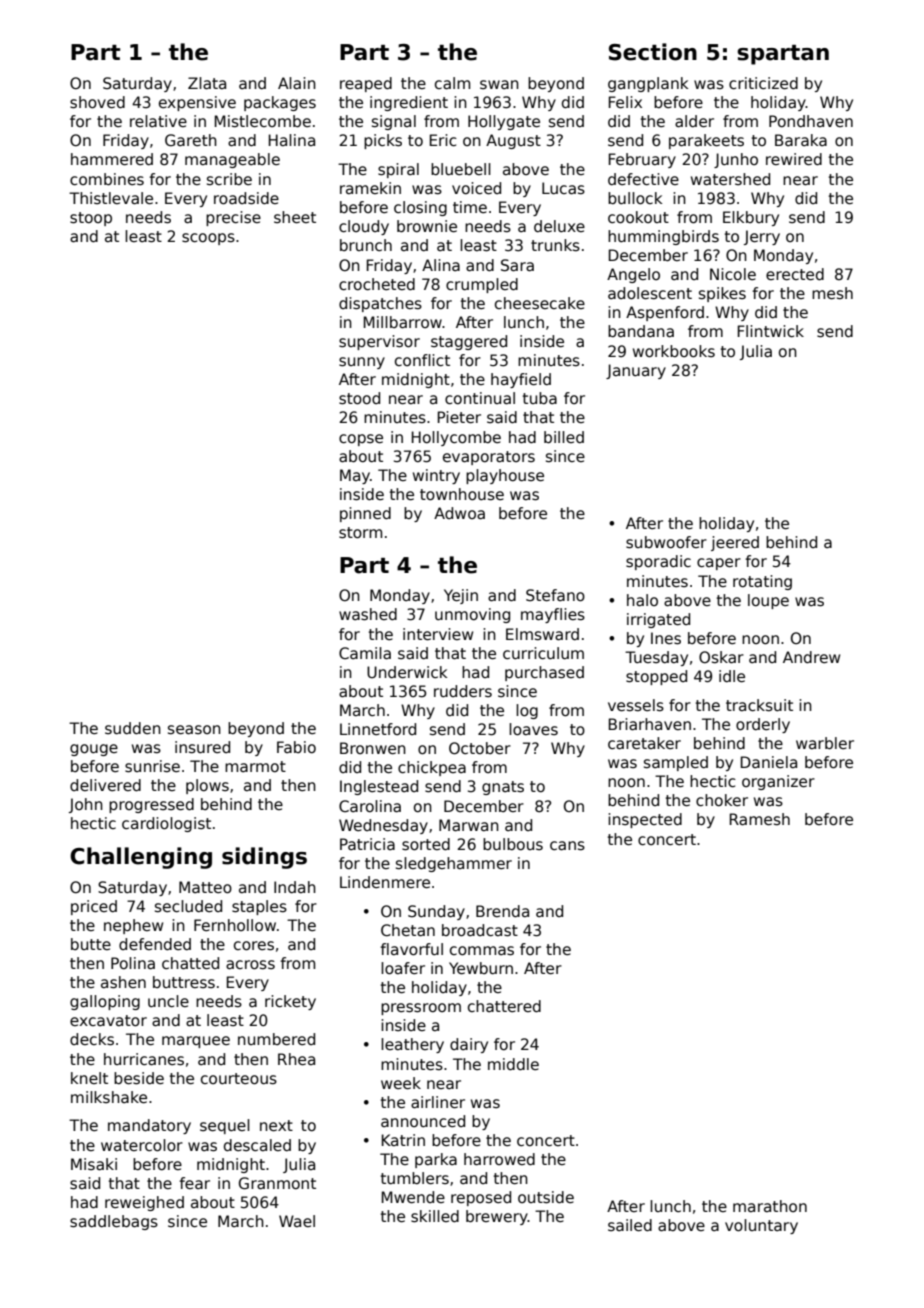 The width and height of the screenshot is (924, 1308). What do you see at coordinates (461, 596) in the screenshot?
I see `Yejin` at bounding box center [461, 596].
